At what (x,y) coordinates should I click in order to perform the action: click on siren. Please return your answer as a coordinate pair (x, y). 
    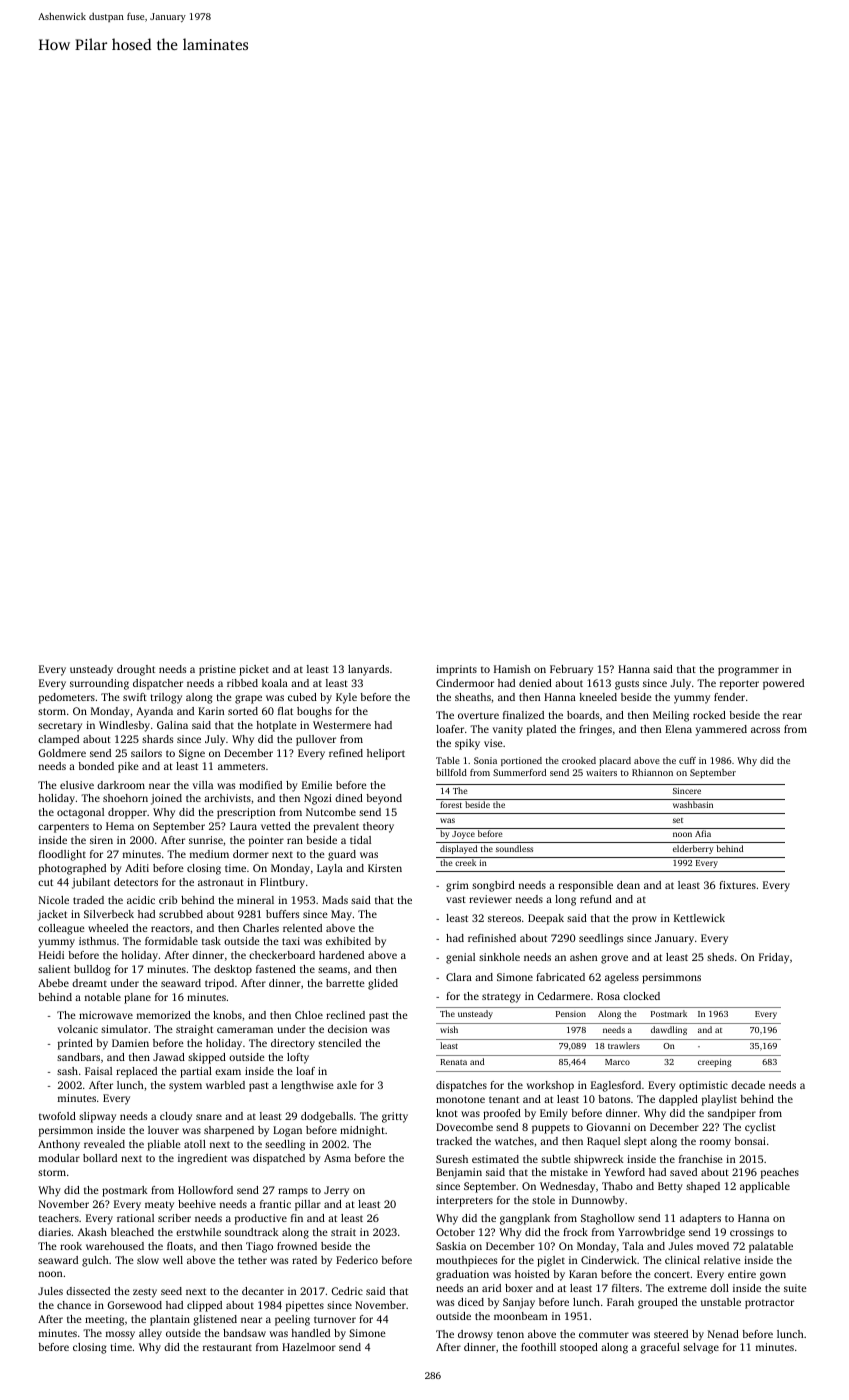
    Looking at the image, I should click on (101, 840).
